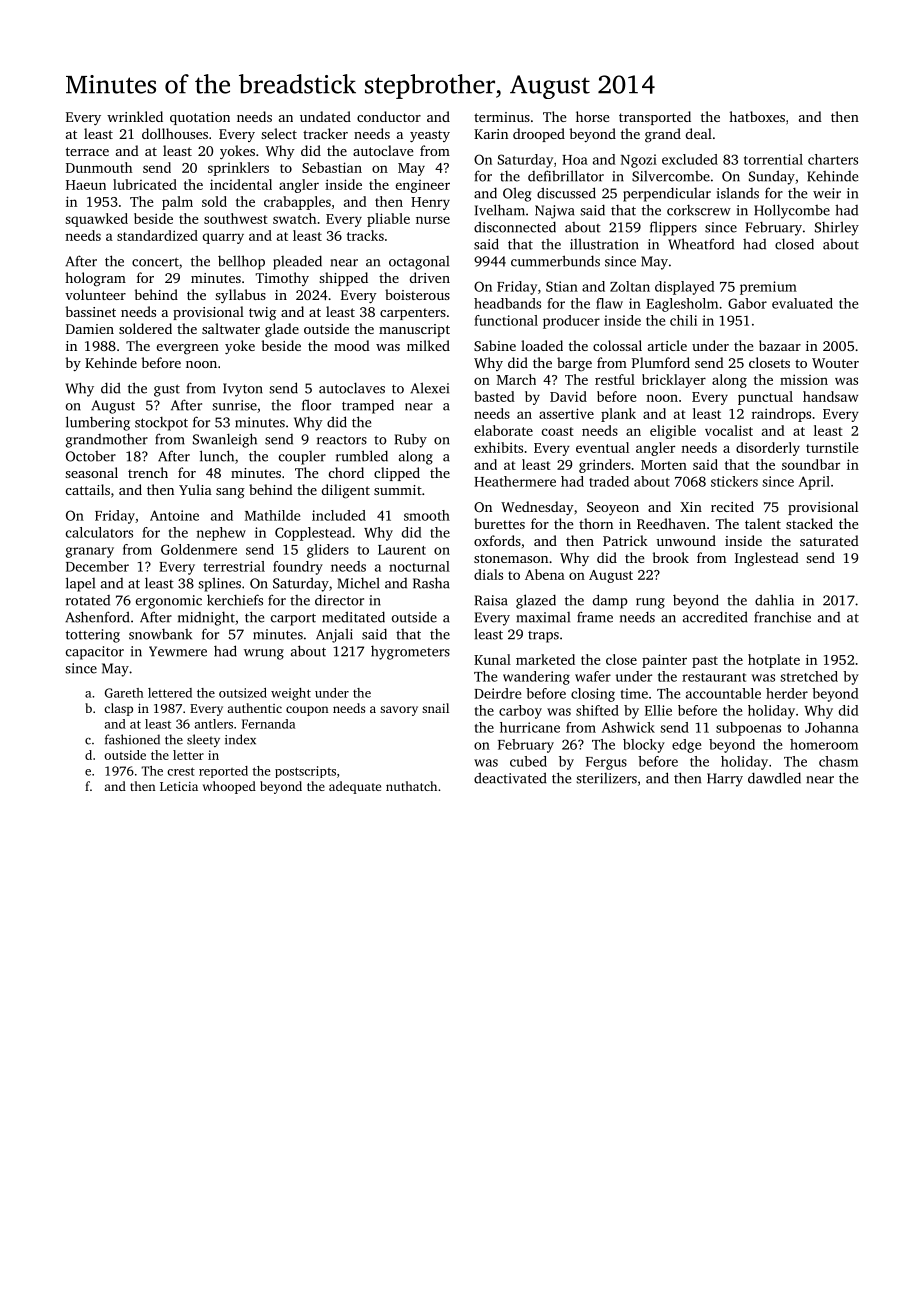 The width and height of the image is (924, 1308). What do you see at coordinates (98, 423) in the image?
I see `lumbering` at bounding box center [98, 423].
